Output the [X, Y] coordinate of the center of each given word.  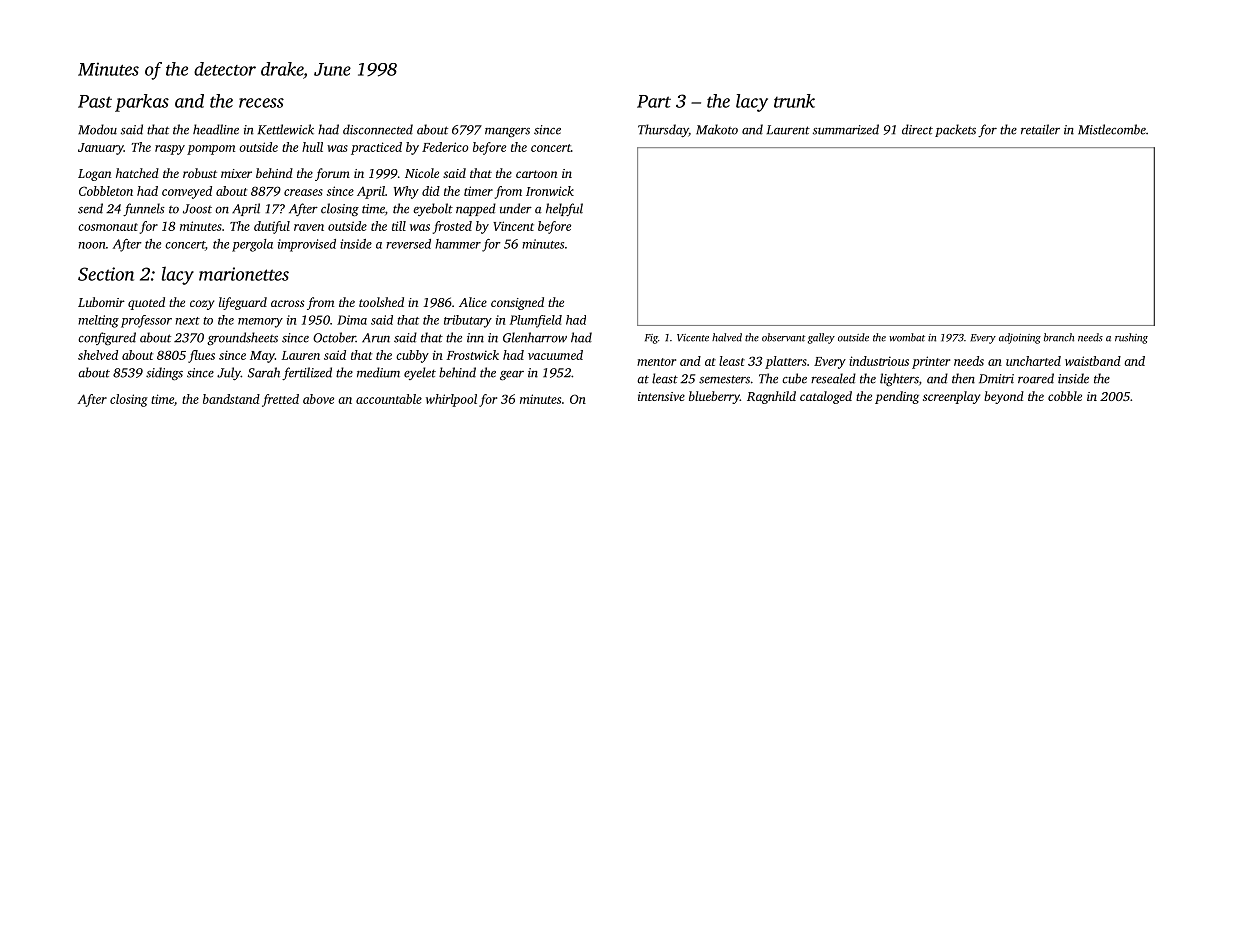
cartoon [536, 174]
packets [955, 130]
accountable [389, 399]
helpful [564, 209]
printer [931, 362]
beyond [1004, 397]
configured [107, 339]
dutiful [272, 227]
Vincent [513, 226]
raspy [170, 150]
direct [917, 129]
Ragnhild [771, 397]
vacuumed [555, 355]
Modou [97, 129]
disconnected [378, 129]
